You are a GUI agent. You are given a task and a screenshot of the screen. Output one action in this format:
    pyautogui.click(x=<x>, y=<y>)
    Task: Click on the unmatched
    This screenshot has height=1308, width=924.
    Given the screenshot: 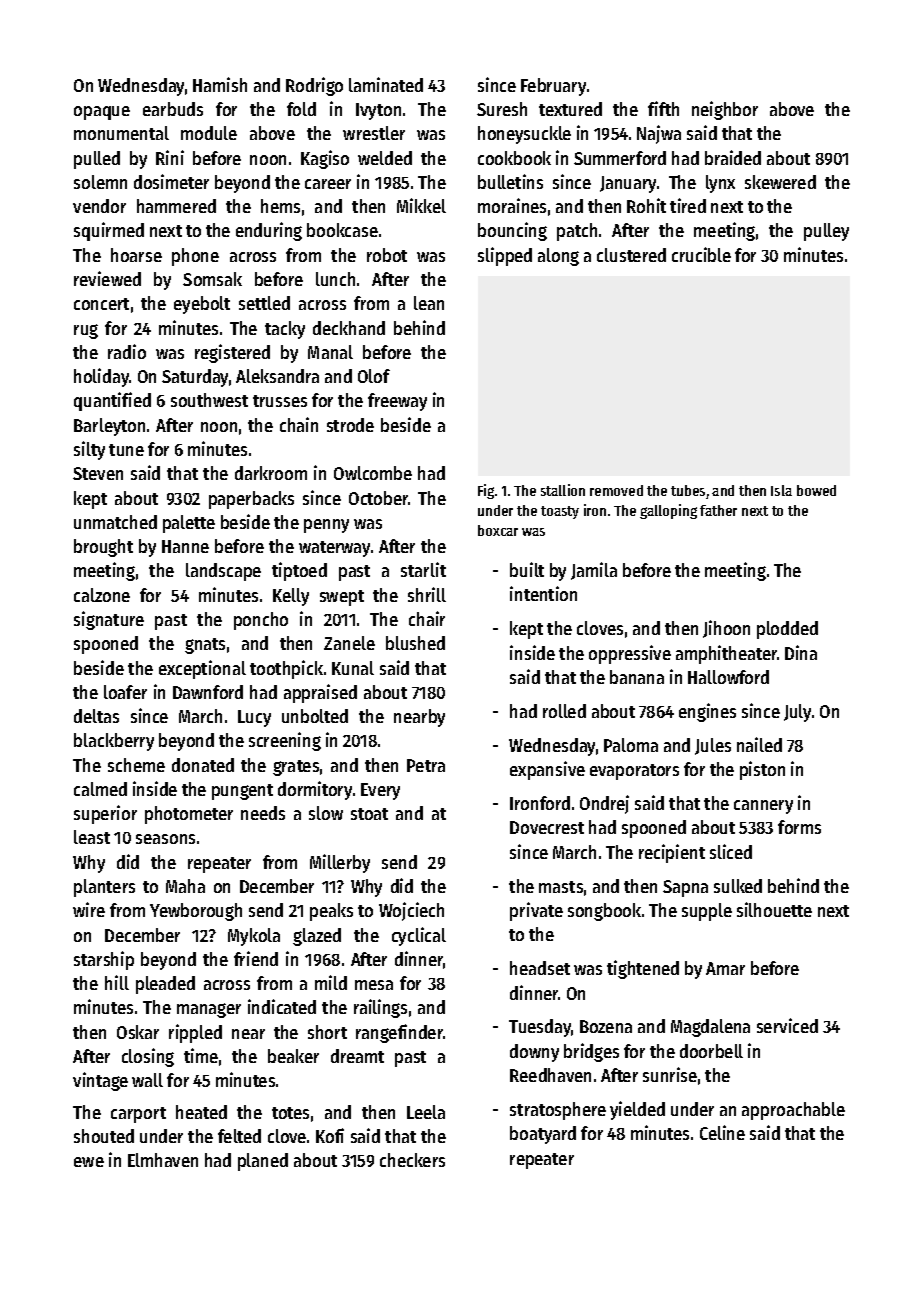 What is the action you would take?
    pyautogui.click(x=115, y=522)
